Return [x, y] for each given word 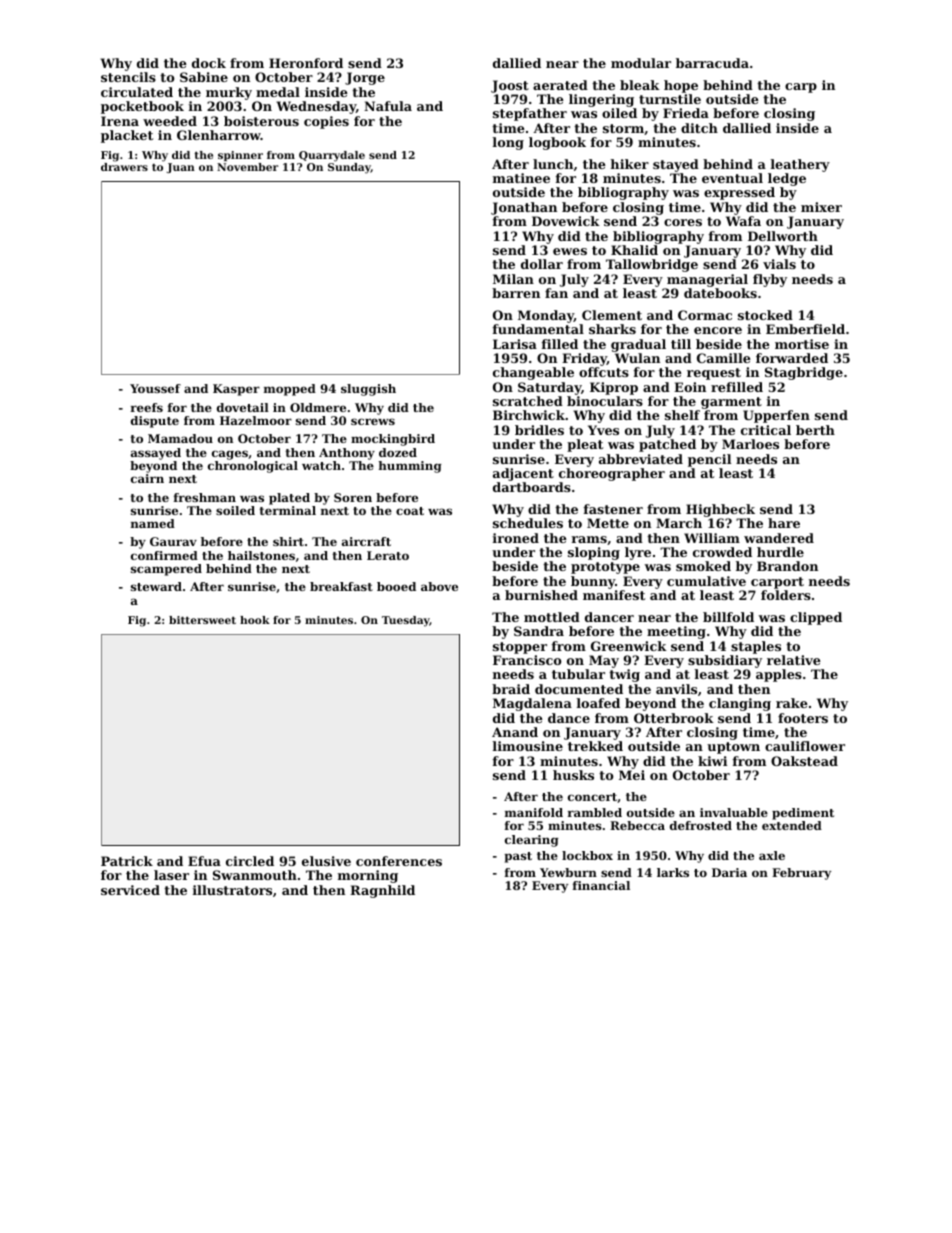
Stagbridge [804, 373]
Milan [513, 279]
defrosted [701, 825]
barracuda [712, 63]
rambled [595, 812]
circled [250, 861]
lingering [601, 100]
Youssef [155, 388]
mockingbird [393, 440]
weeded [170, 121]
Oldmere [318, 407]
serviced [130, 890]
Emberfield [805, 329]
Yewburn [568, 872]
